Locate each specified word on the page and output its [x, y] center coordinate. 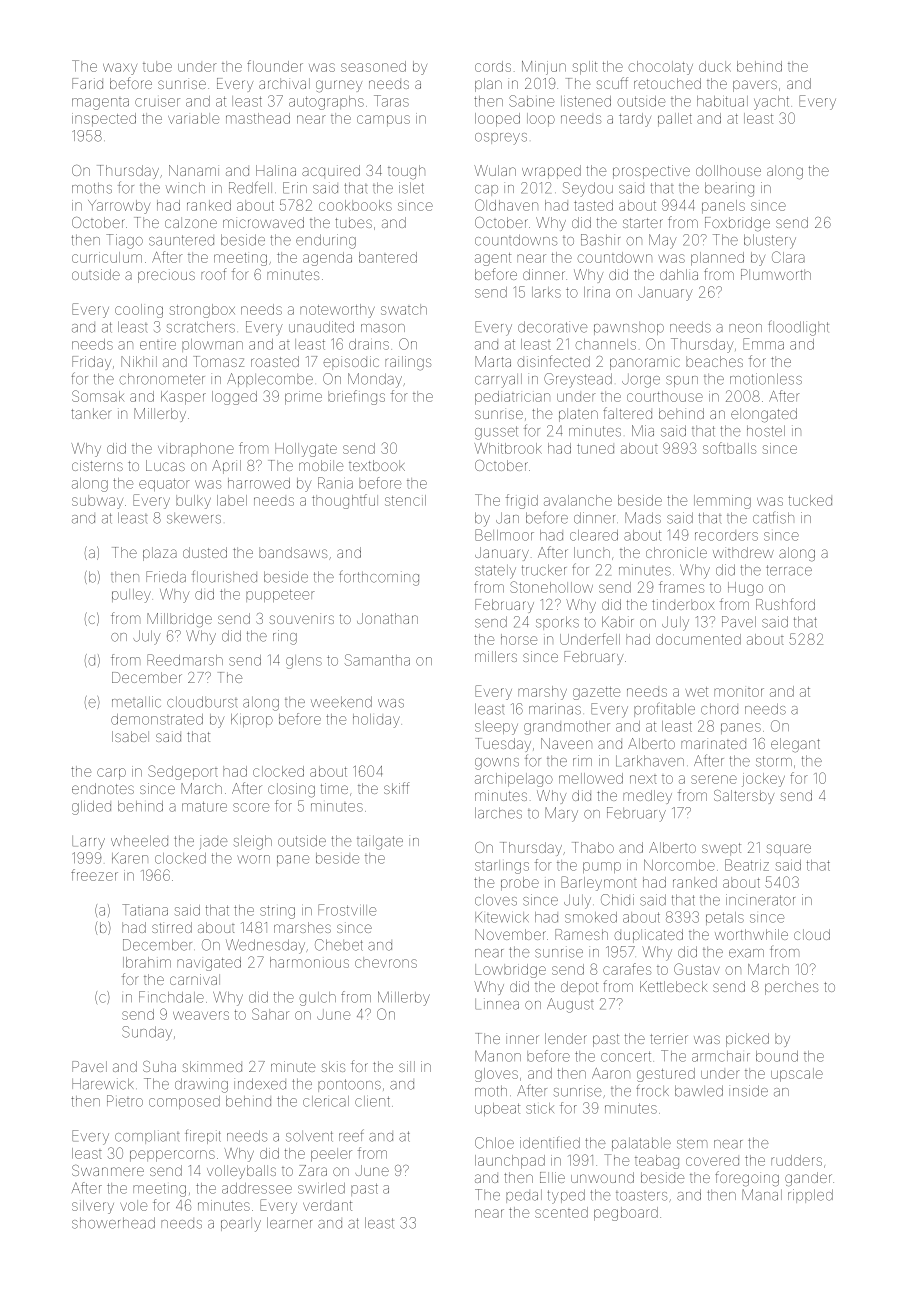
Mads [643, 518]
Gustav [697, 969]
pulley [131, 596]
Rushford [785, 604]
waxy [120, 69]
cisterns [97, 465]
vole [133, 1205]
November [510, 934]
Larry [88, 843]
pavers [755, 86]
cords [493, 66]
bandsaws [293, 552]
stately [495, 571]
